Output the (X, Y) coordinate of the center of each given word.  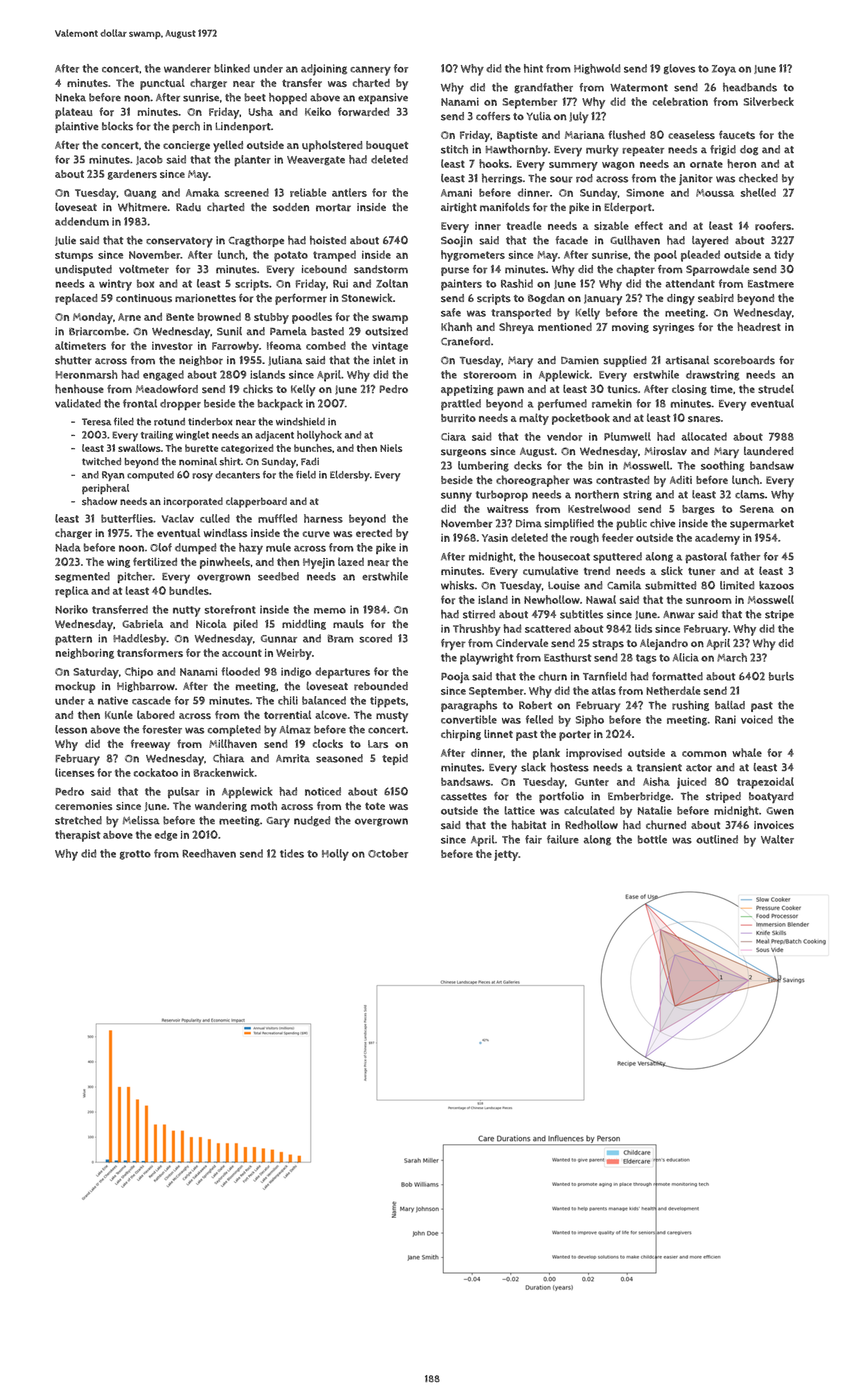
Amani (456, 193)
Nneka (70, 97)
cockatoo (156, 772)
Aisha (656, 781)
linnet (498, 733)
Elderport (628, 208)
